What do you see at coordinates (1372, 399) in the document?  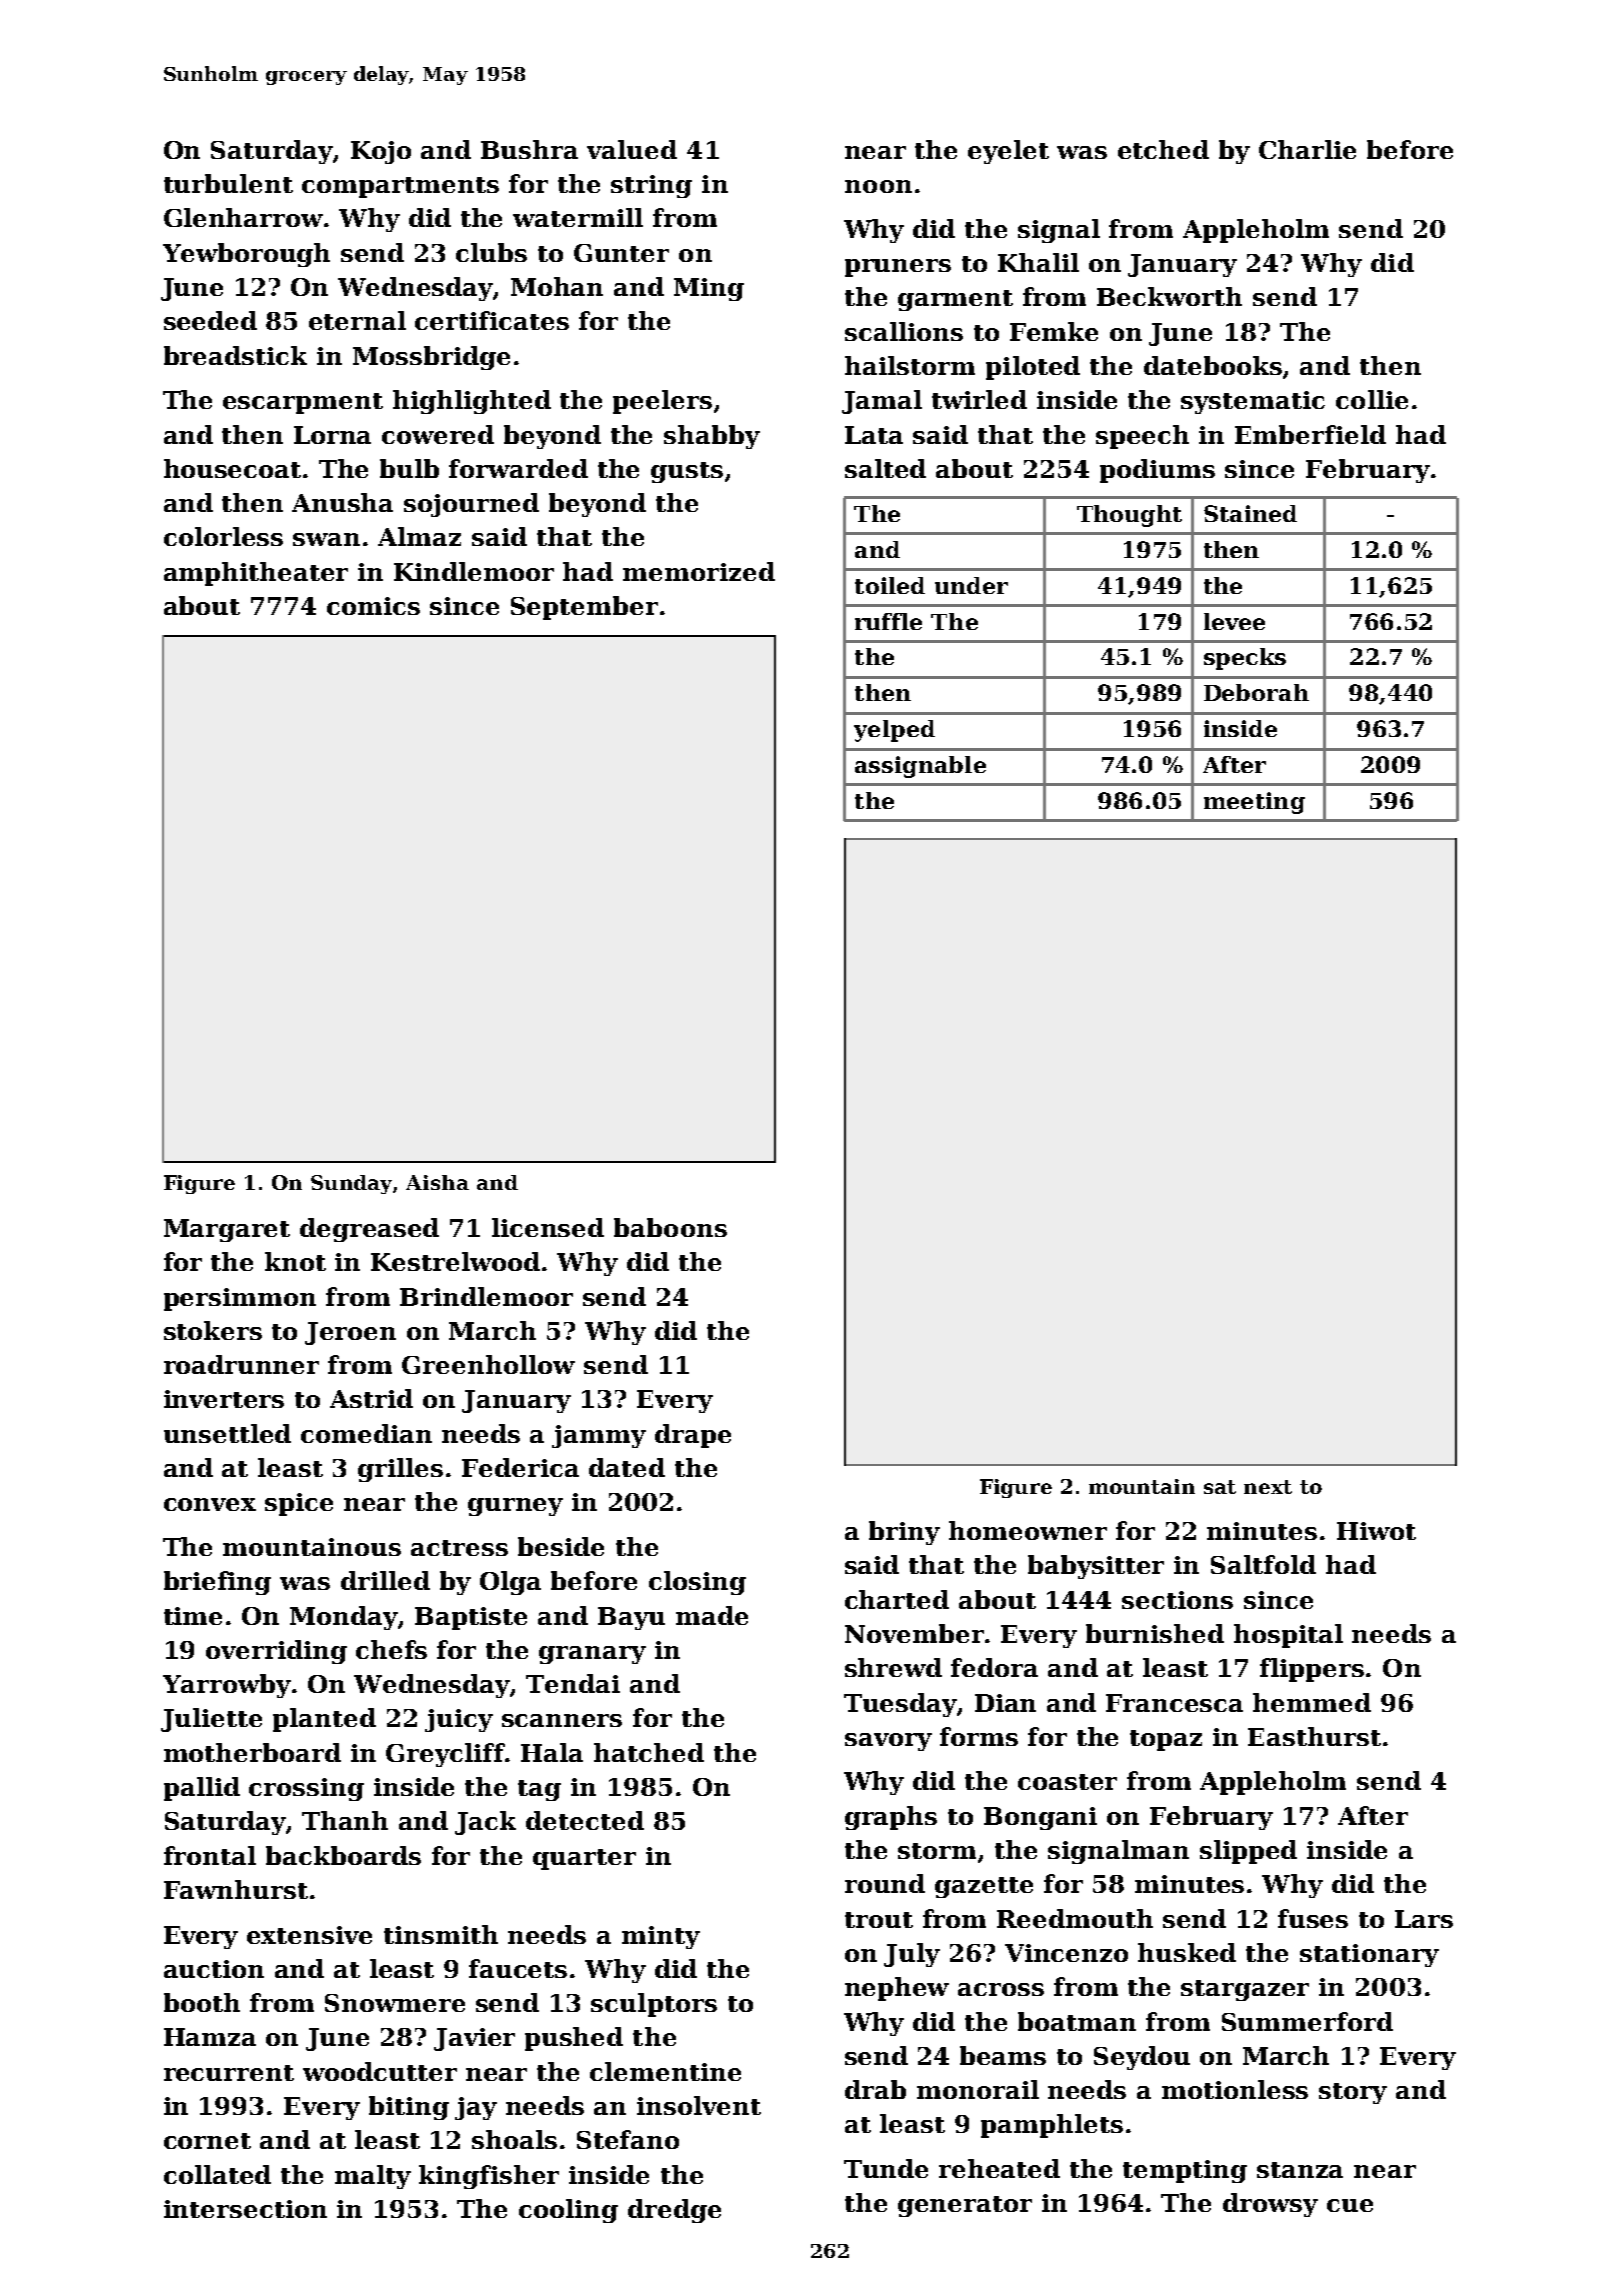 I see `collie` at bounding box center [1372, 399].
